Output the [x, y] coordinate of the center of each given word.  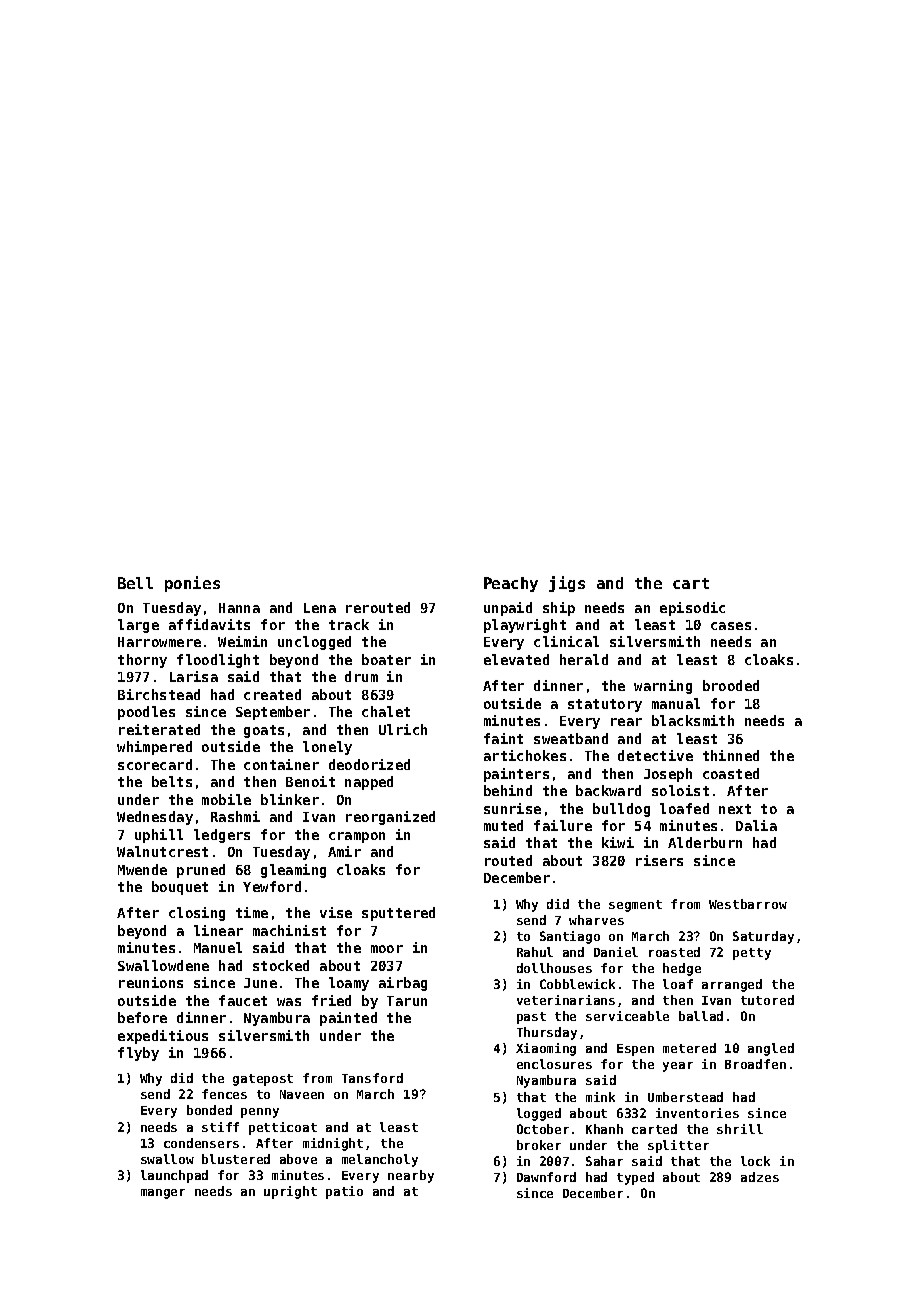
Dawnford [546, 1177]
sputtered [398, 914]
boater [386, 659]
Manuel [218, 947]
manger [163, 1194]
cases [731, 626]
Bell [135, 583]
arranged [732, 985]
